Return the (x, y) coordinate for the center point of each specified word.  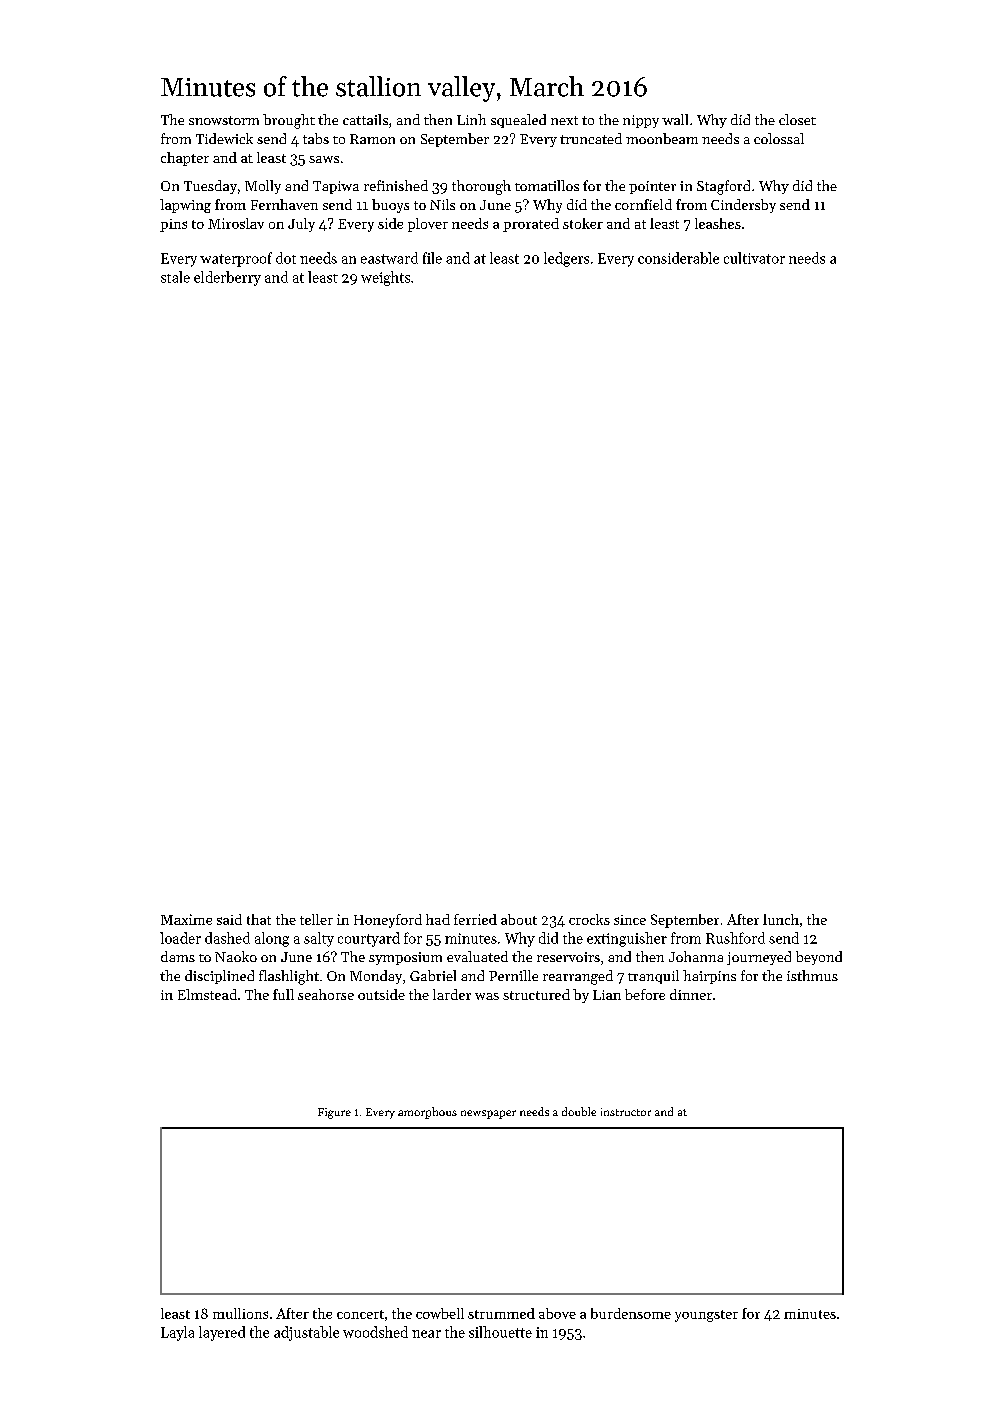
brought (289, 121)
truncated (591, 138)
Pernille (513, 975)
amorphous (427, 1113)
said (229, 919)
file (432, 258)
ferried (475, 919)
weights (385, 278)
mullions (240, 1313)
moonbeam (662, 138)
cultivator (754, 258)
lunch (781, 919)
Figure (334, 1113)
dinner (691, 994)
